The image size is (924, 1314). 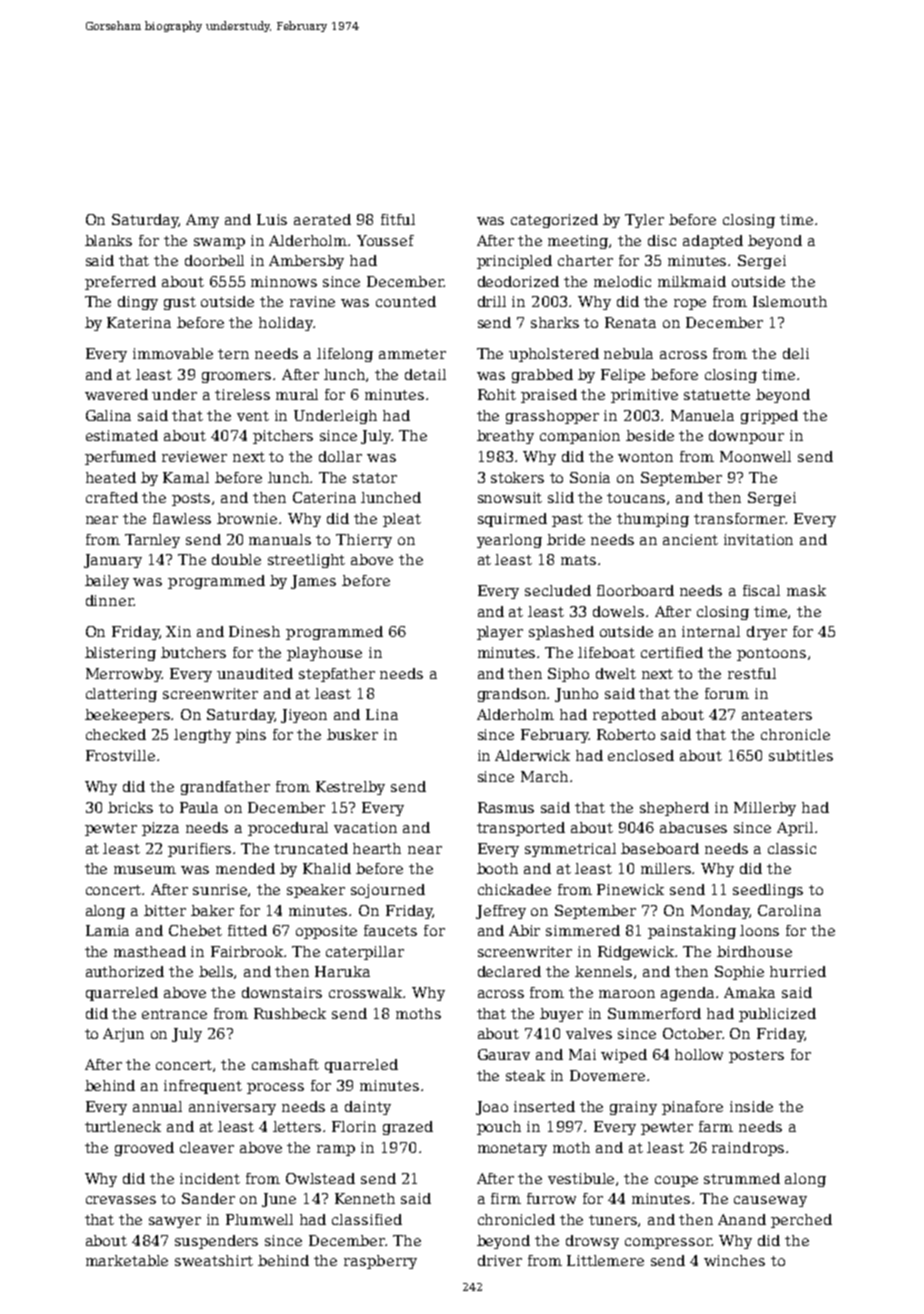 What do you see at coordinates (521, 829) in the screenshot?
I see `transported` at bounding box center [521, 829].
